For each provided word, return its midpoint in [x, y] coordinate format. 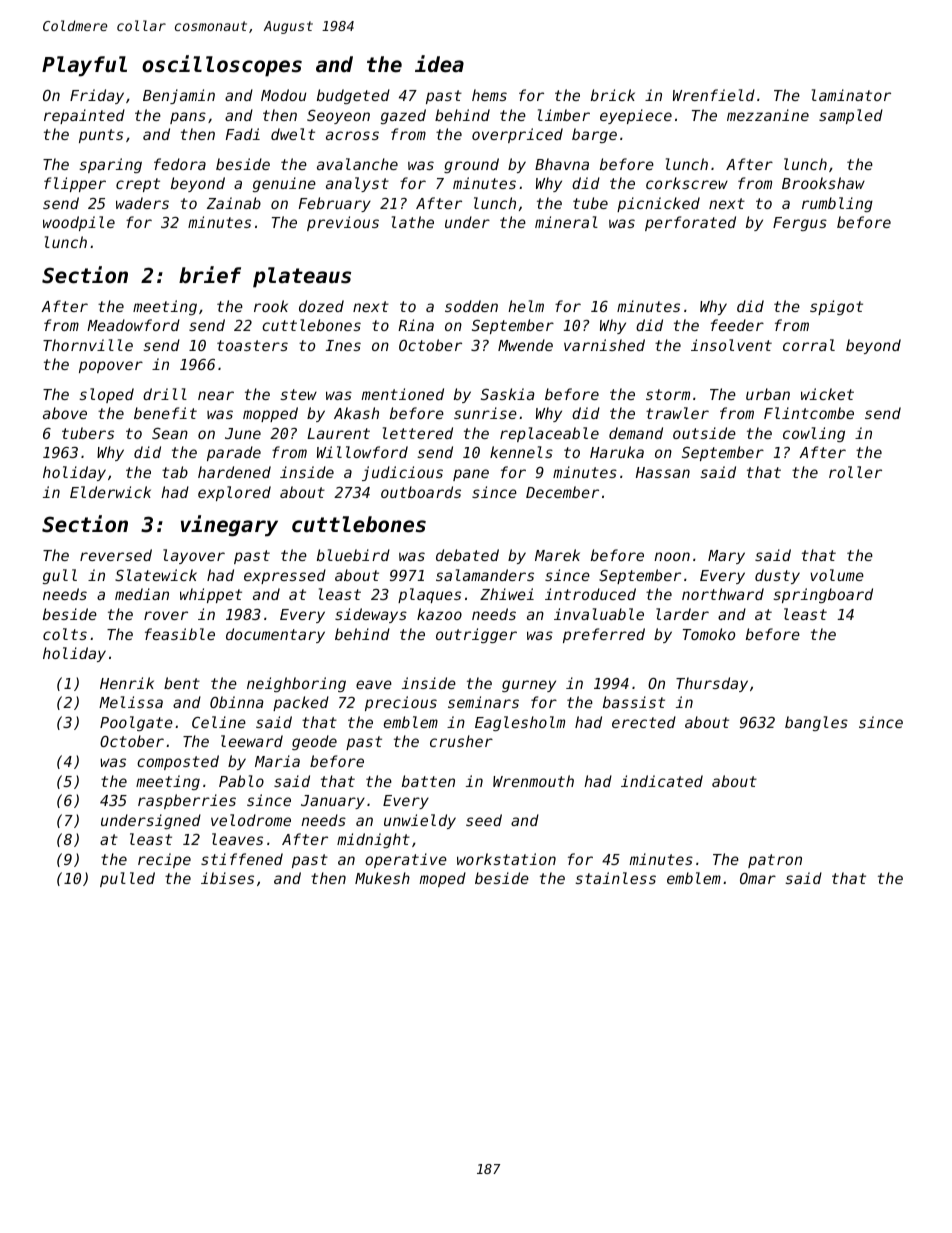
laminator [851, 95]
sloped [106, 395]
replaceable [549, 434]
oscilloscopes [222, 66]
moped [442, 879]
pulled [127, 879]
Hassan [663, 472]
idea [439, 64]
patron [775, 861]
